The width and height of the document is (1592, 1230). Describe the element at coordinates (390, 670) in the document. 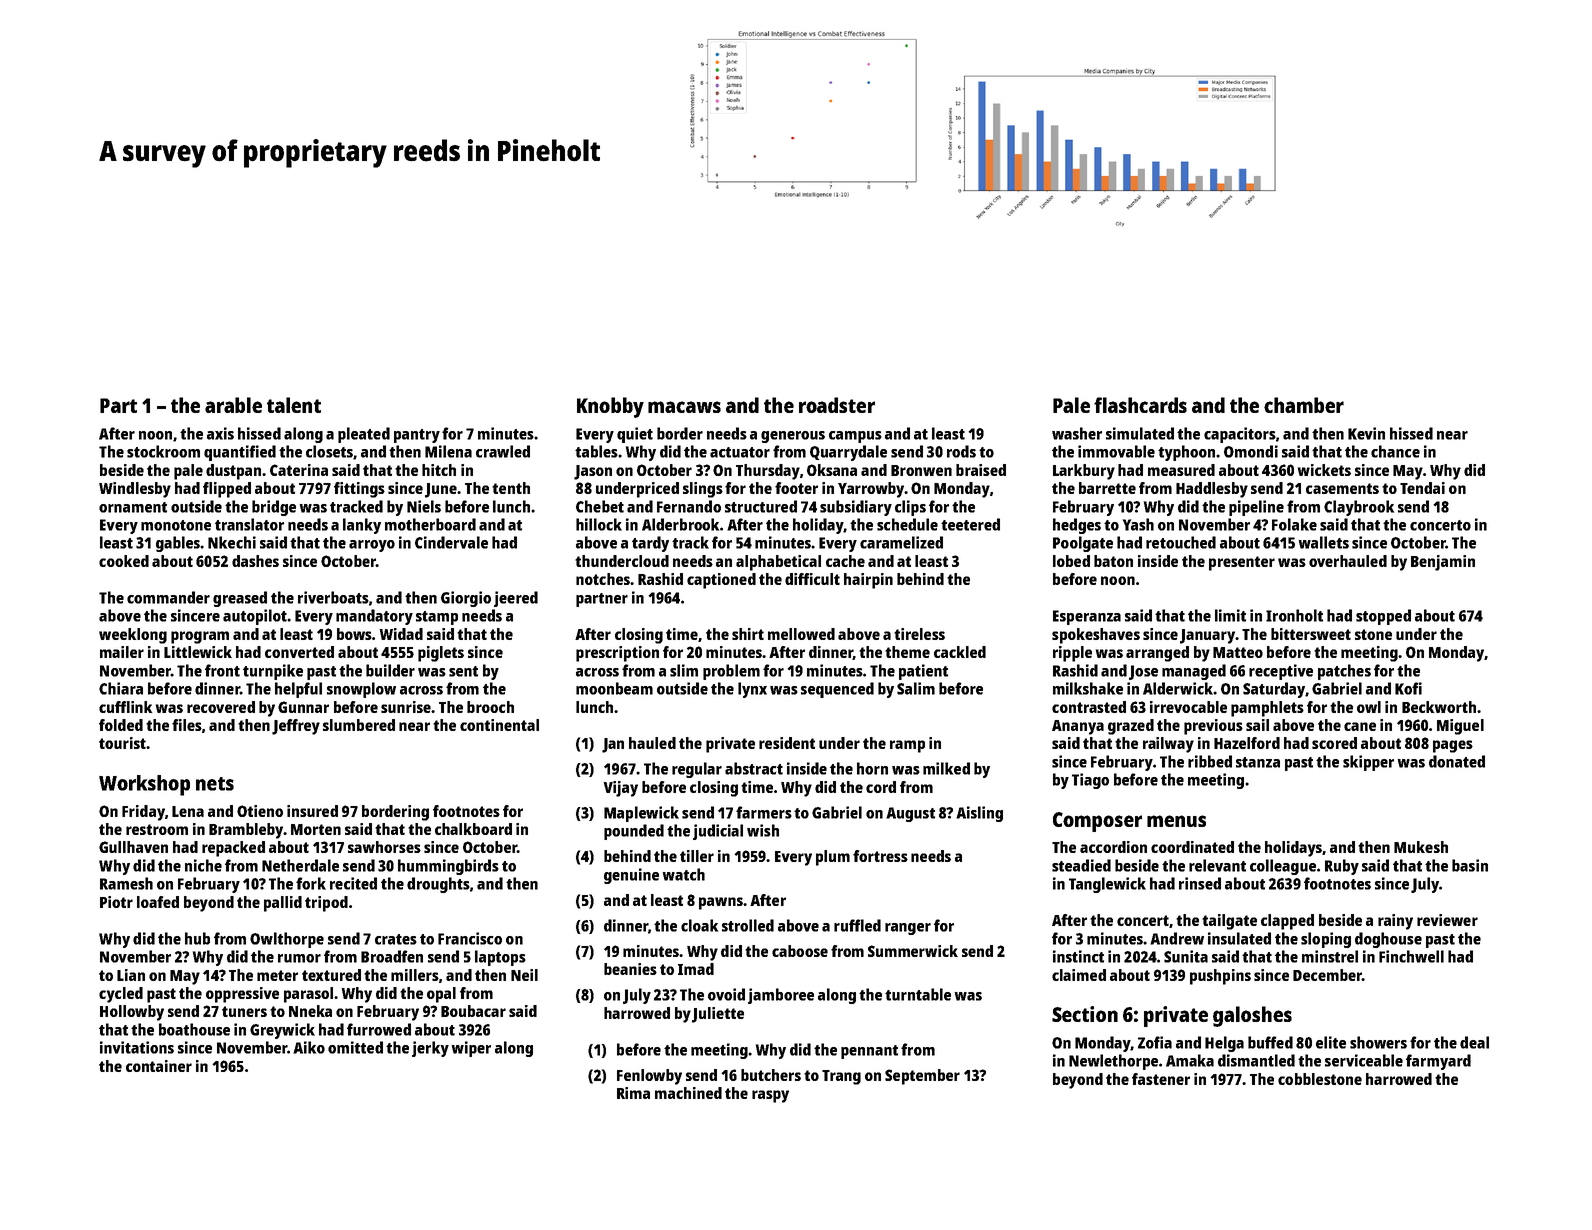

I see `builder` at that location.
